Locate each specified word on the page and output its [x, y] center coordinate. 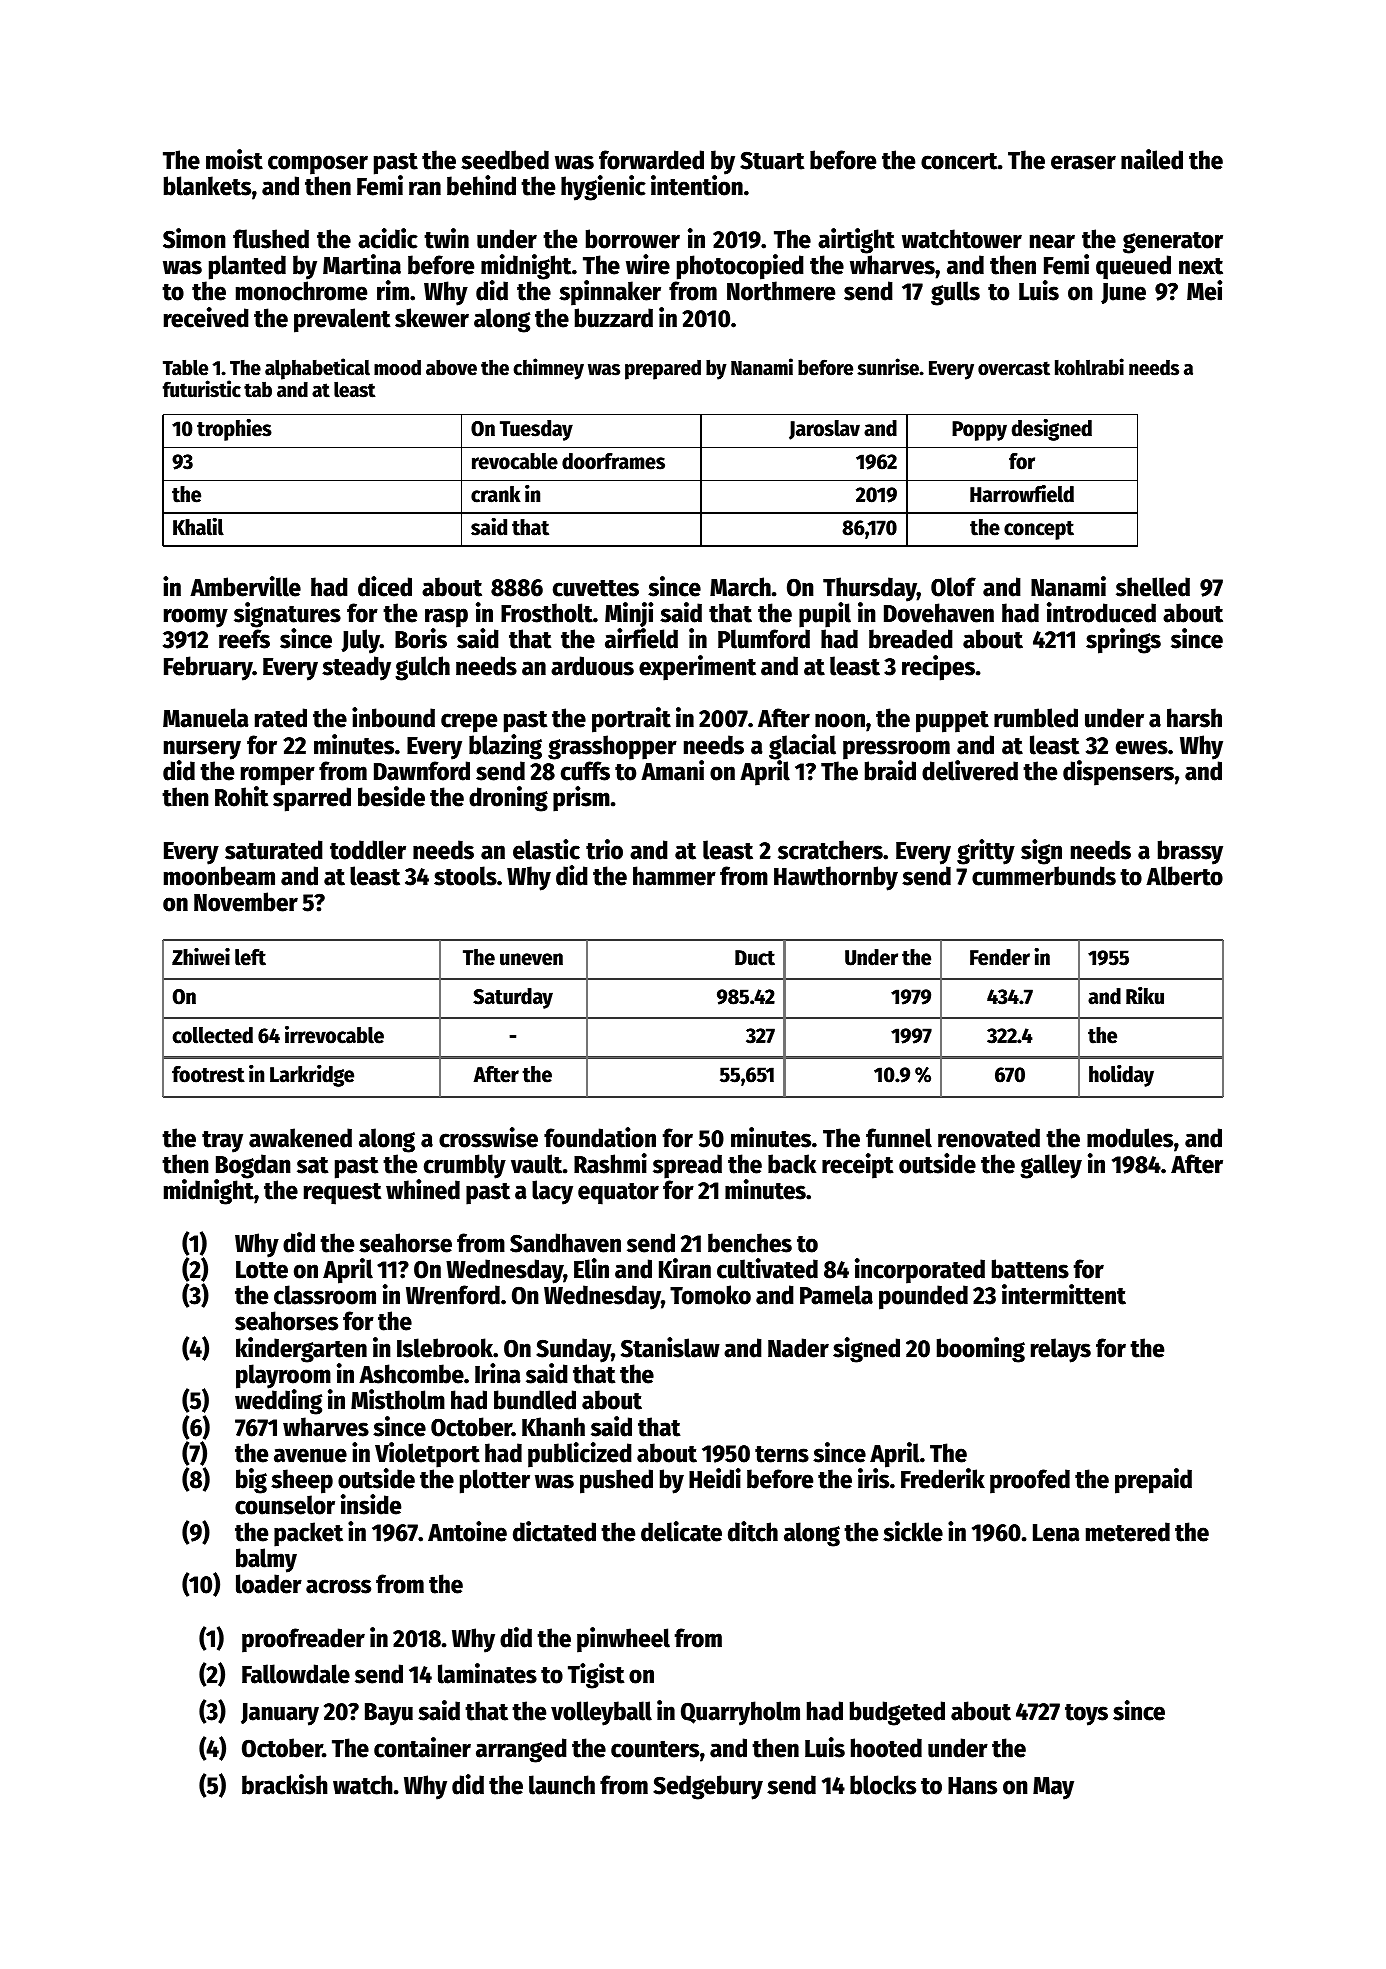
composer [318, 165]
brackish [285, 1784]
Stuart [772, 160]
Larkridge [312, 1076]
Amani [672, 770]
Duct [755, 958]
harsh [1194, 718]
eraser [1083, 162]
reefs [244, 639]
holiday [1121, 1076]
